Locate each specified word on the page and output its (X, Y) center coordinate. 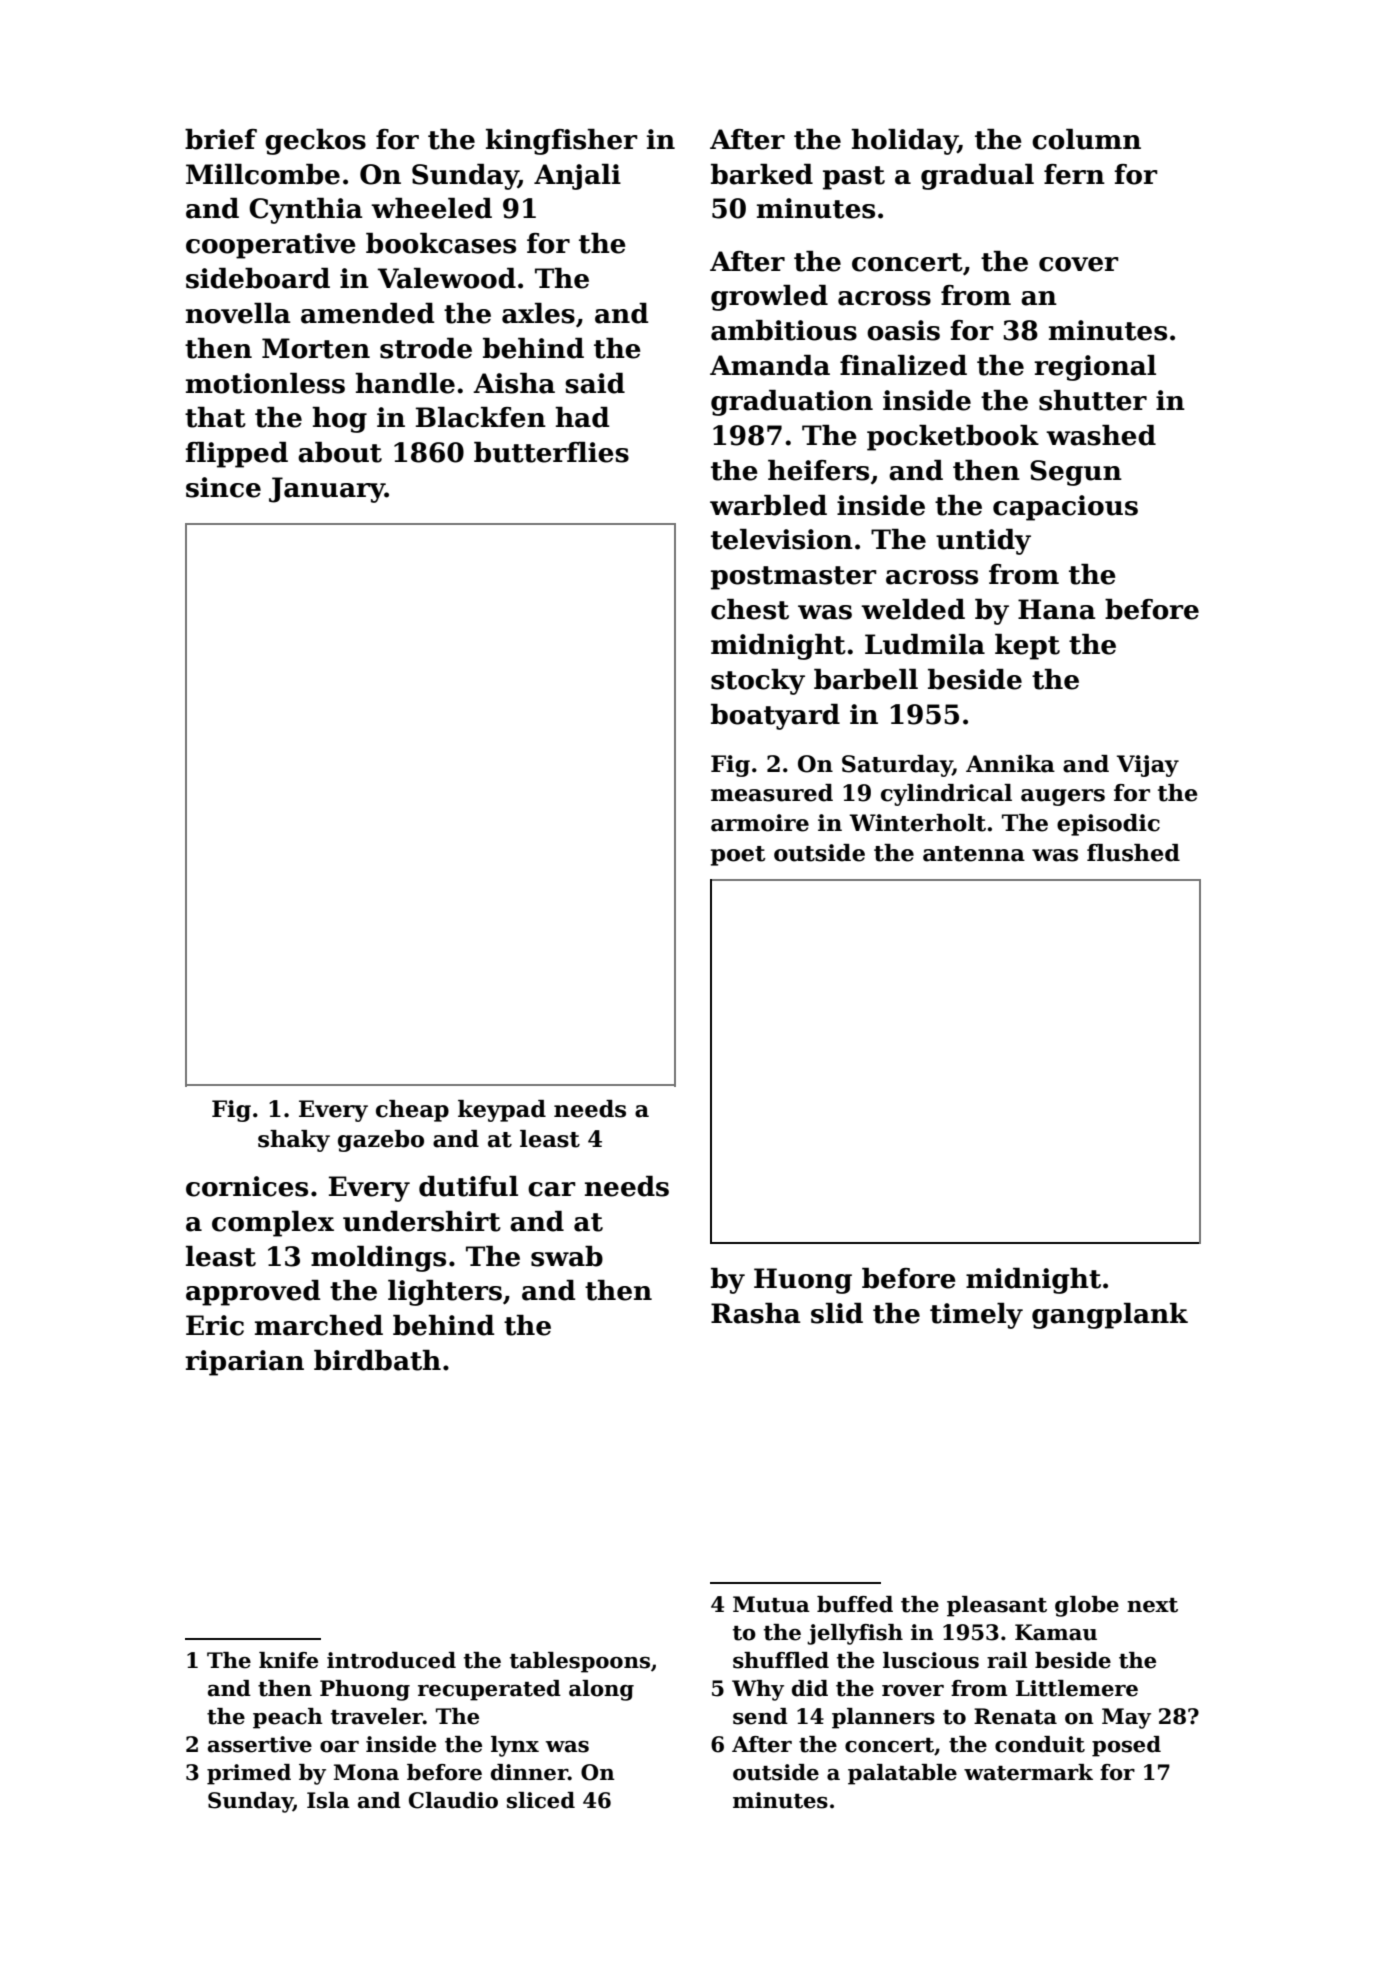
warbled (768, 505)
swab (567, 1256)
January (327, 490)
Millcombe (263, 174)
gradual (977, 177)
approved (253, 1293)
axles (538, 313)
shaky (294, 1141)
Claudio (453, 1800)
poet (738, 856)
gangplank (1110, 1316)
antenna (974, 854)
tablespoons (580, 1662)
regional (1095, 368)
